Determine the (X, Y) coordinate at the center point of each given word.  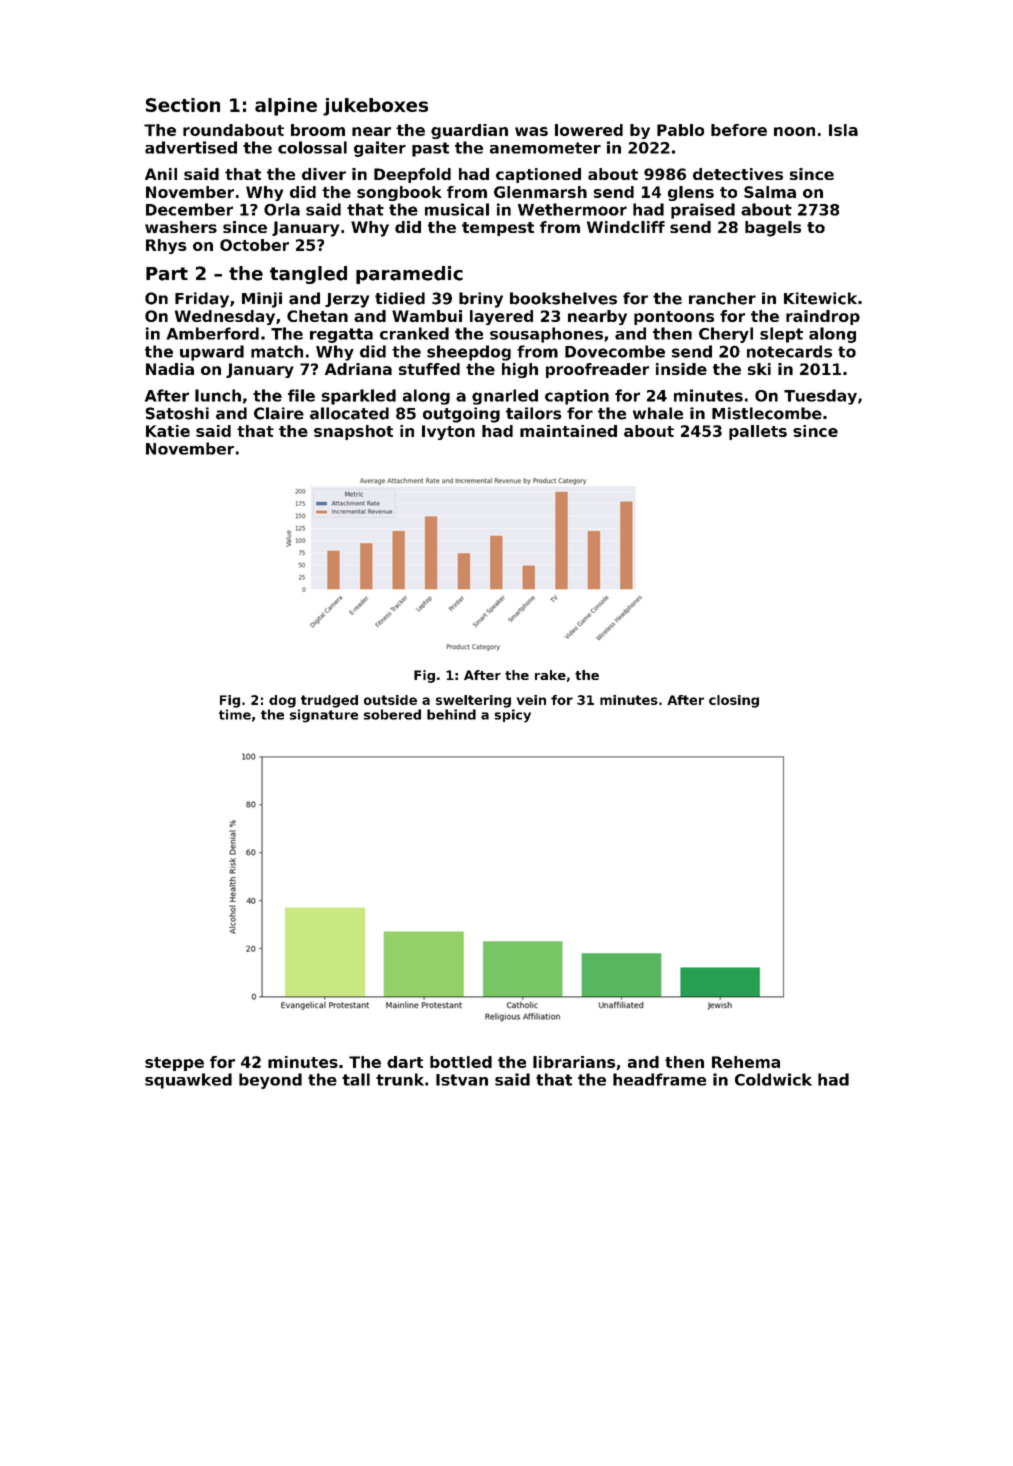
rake (550, 675)
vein (531, 700)
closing (734, 701)
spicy (513, 716)
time (235, 714)
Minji (262, 300)
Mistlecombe (767, 413)
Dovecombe (615, 351)
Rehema (746, 1062)
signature (324, 716)
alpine (286, 107)
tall (356, 1079)
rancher (722, 298)
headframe (659, 1079)
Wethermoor (572, 209)
